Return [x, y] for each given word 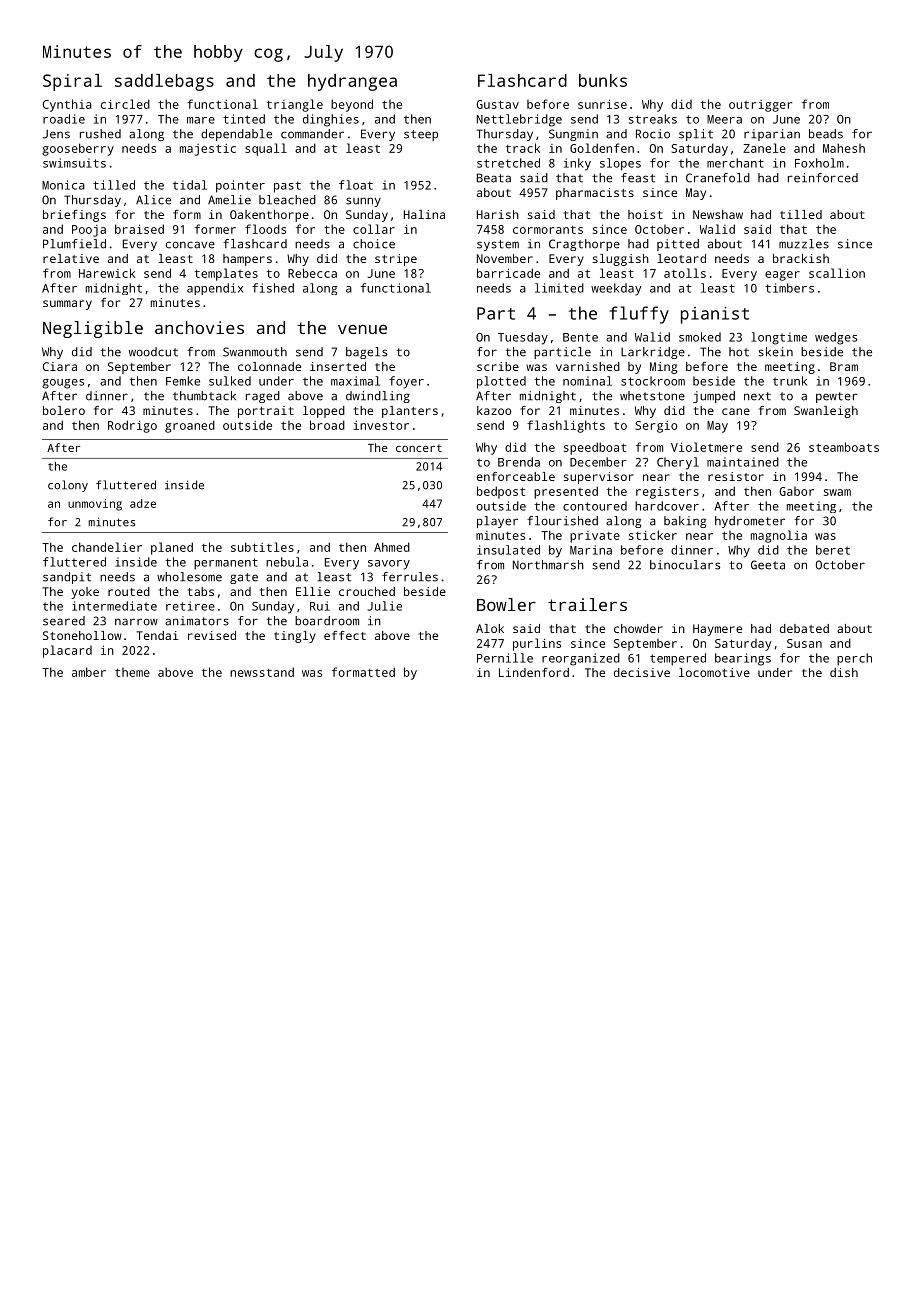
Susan [804, 643]
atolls [685, 273]
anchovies [199, 327]
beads [826, 134]
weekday [616, 289]
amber [89, 672]
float [356, 185]
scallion [837, 273]
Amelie [229, 200]
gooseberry [78, 149]
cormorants [548, 230]
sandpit [67, 578]
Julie [384, 606]
